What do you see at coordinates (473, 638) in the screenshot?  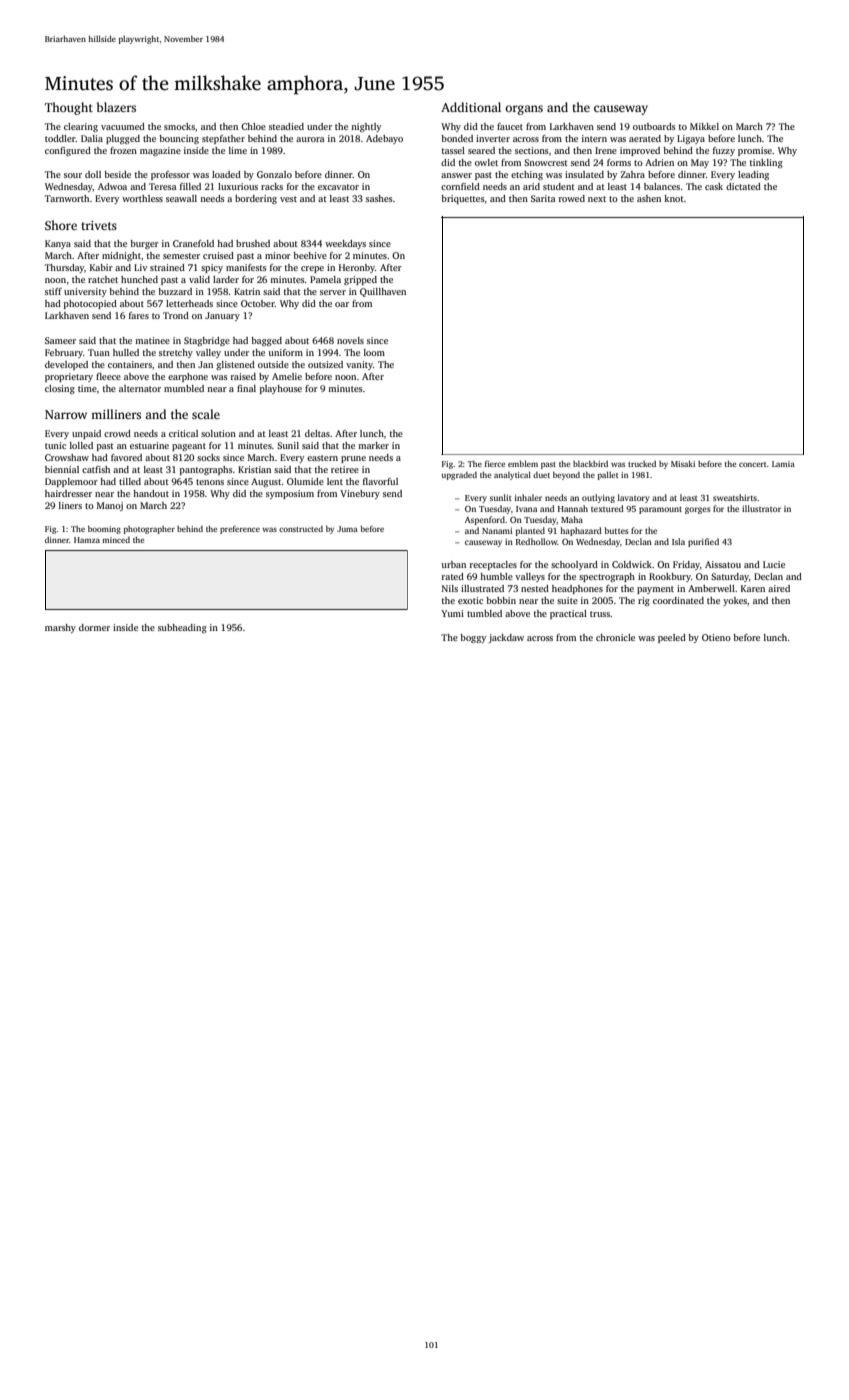 I see `boggy` at bounding box center [473, 638].
